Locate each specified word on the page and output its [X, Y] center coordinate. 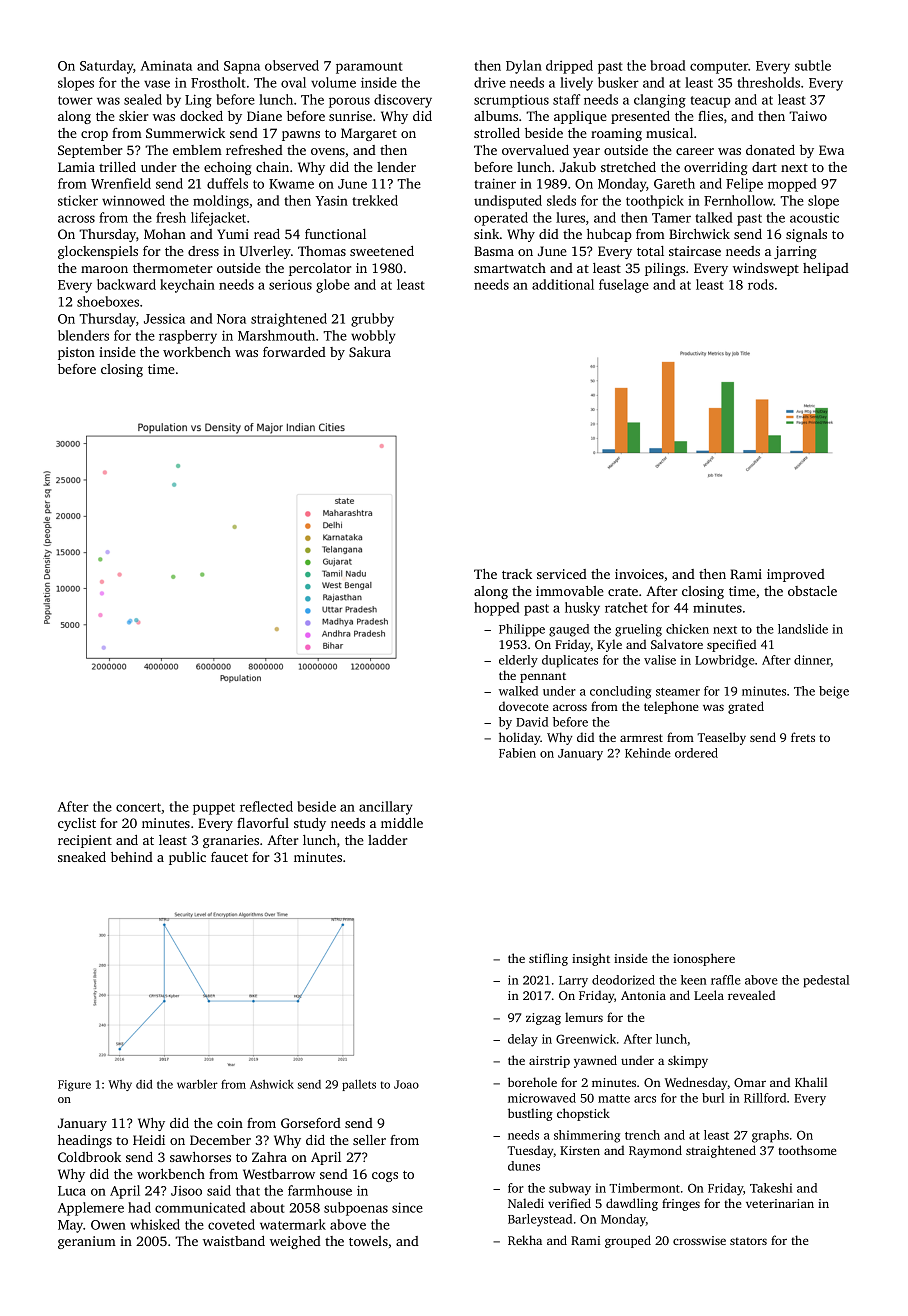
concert [139, 808]
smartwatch [510, 268]
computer [719, 68]
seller [369, 1140]
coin [230, 1123]
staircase [695, 251]
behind [132, 857]
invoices [639, 574]
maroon [104, 269]
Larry [573, 982]
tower [75, 100]
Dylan [524, 67]
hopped [496, 609]
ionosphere [704, 959]
